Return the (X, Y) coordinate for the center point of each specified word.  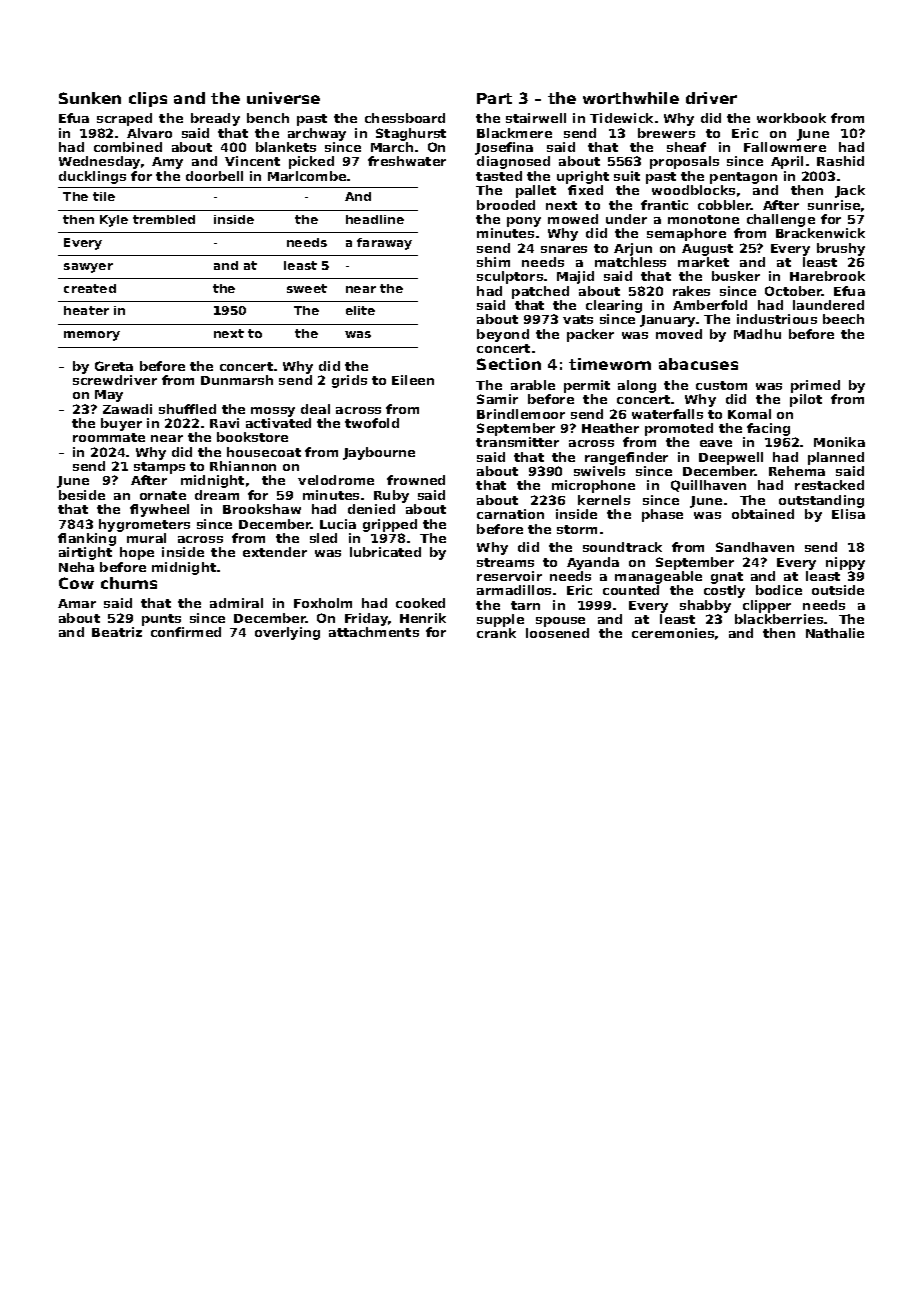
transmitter (517, 442)
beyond (503, 335)
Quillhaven (708, 486)
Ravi (224, 423)
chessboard (405, 118)
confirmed (186, 632)
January (667, 321)
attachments (374, 632)
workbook (791, 118)
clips (148, 99)
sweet (307, 288)
